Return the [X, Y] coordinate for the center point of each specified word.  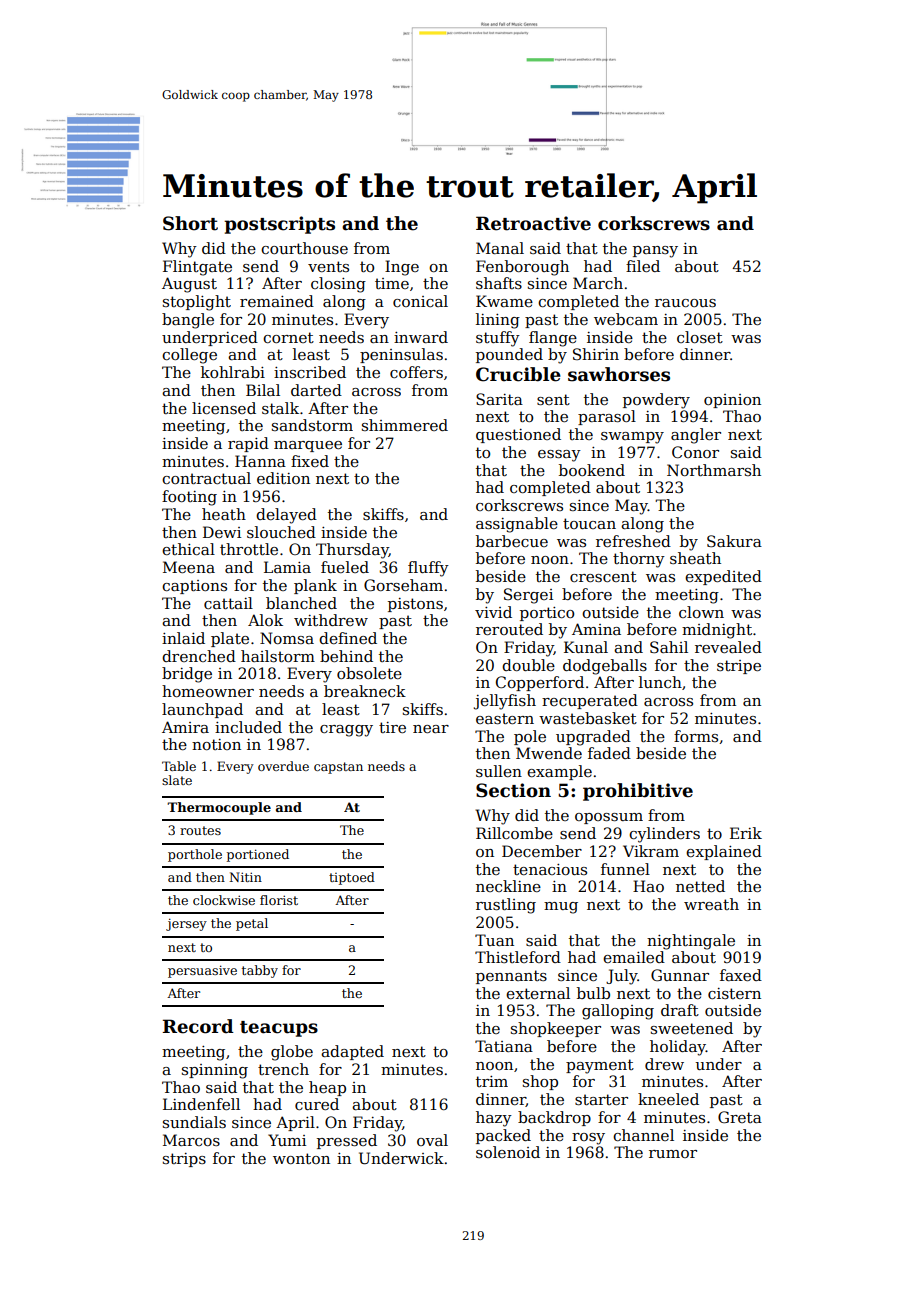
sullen [499, 771]
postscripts [279, 225]
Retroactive [533, 223]
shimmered [405, 425]
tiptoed [352, 878]
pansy [655, 252]
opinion [732, 401]
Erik [746, 833]
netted [700, 886]
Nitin [245, 877]
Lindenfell [201, 1104]
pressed [347, 1141]
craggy [346, 731]
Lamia [287, 567]
